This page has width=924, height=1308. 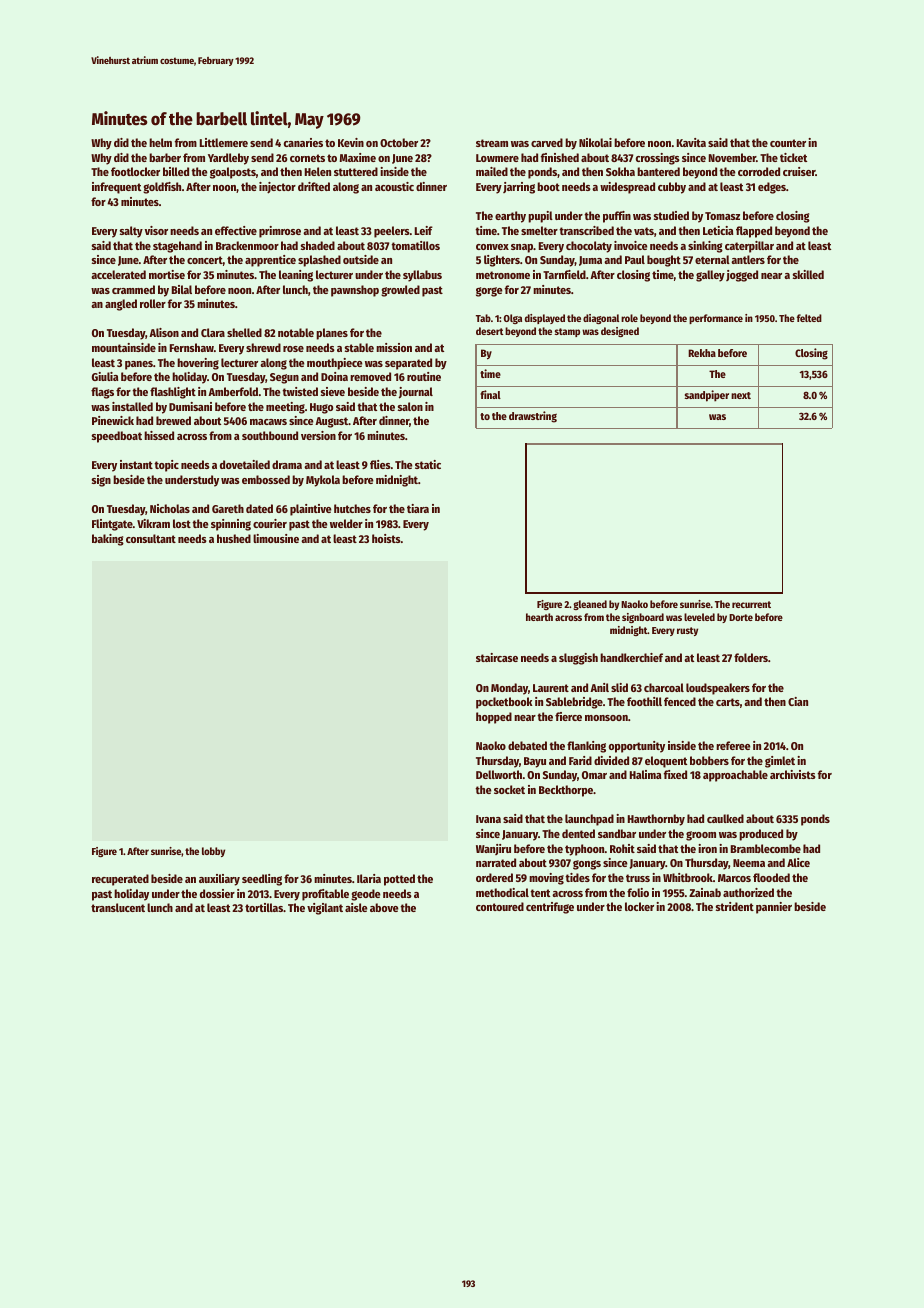 I want to click on studied, so click(x=671, y=215).
